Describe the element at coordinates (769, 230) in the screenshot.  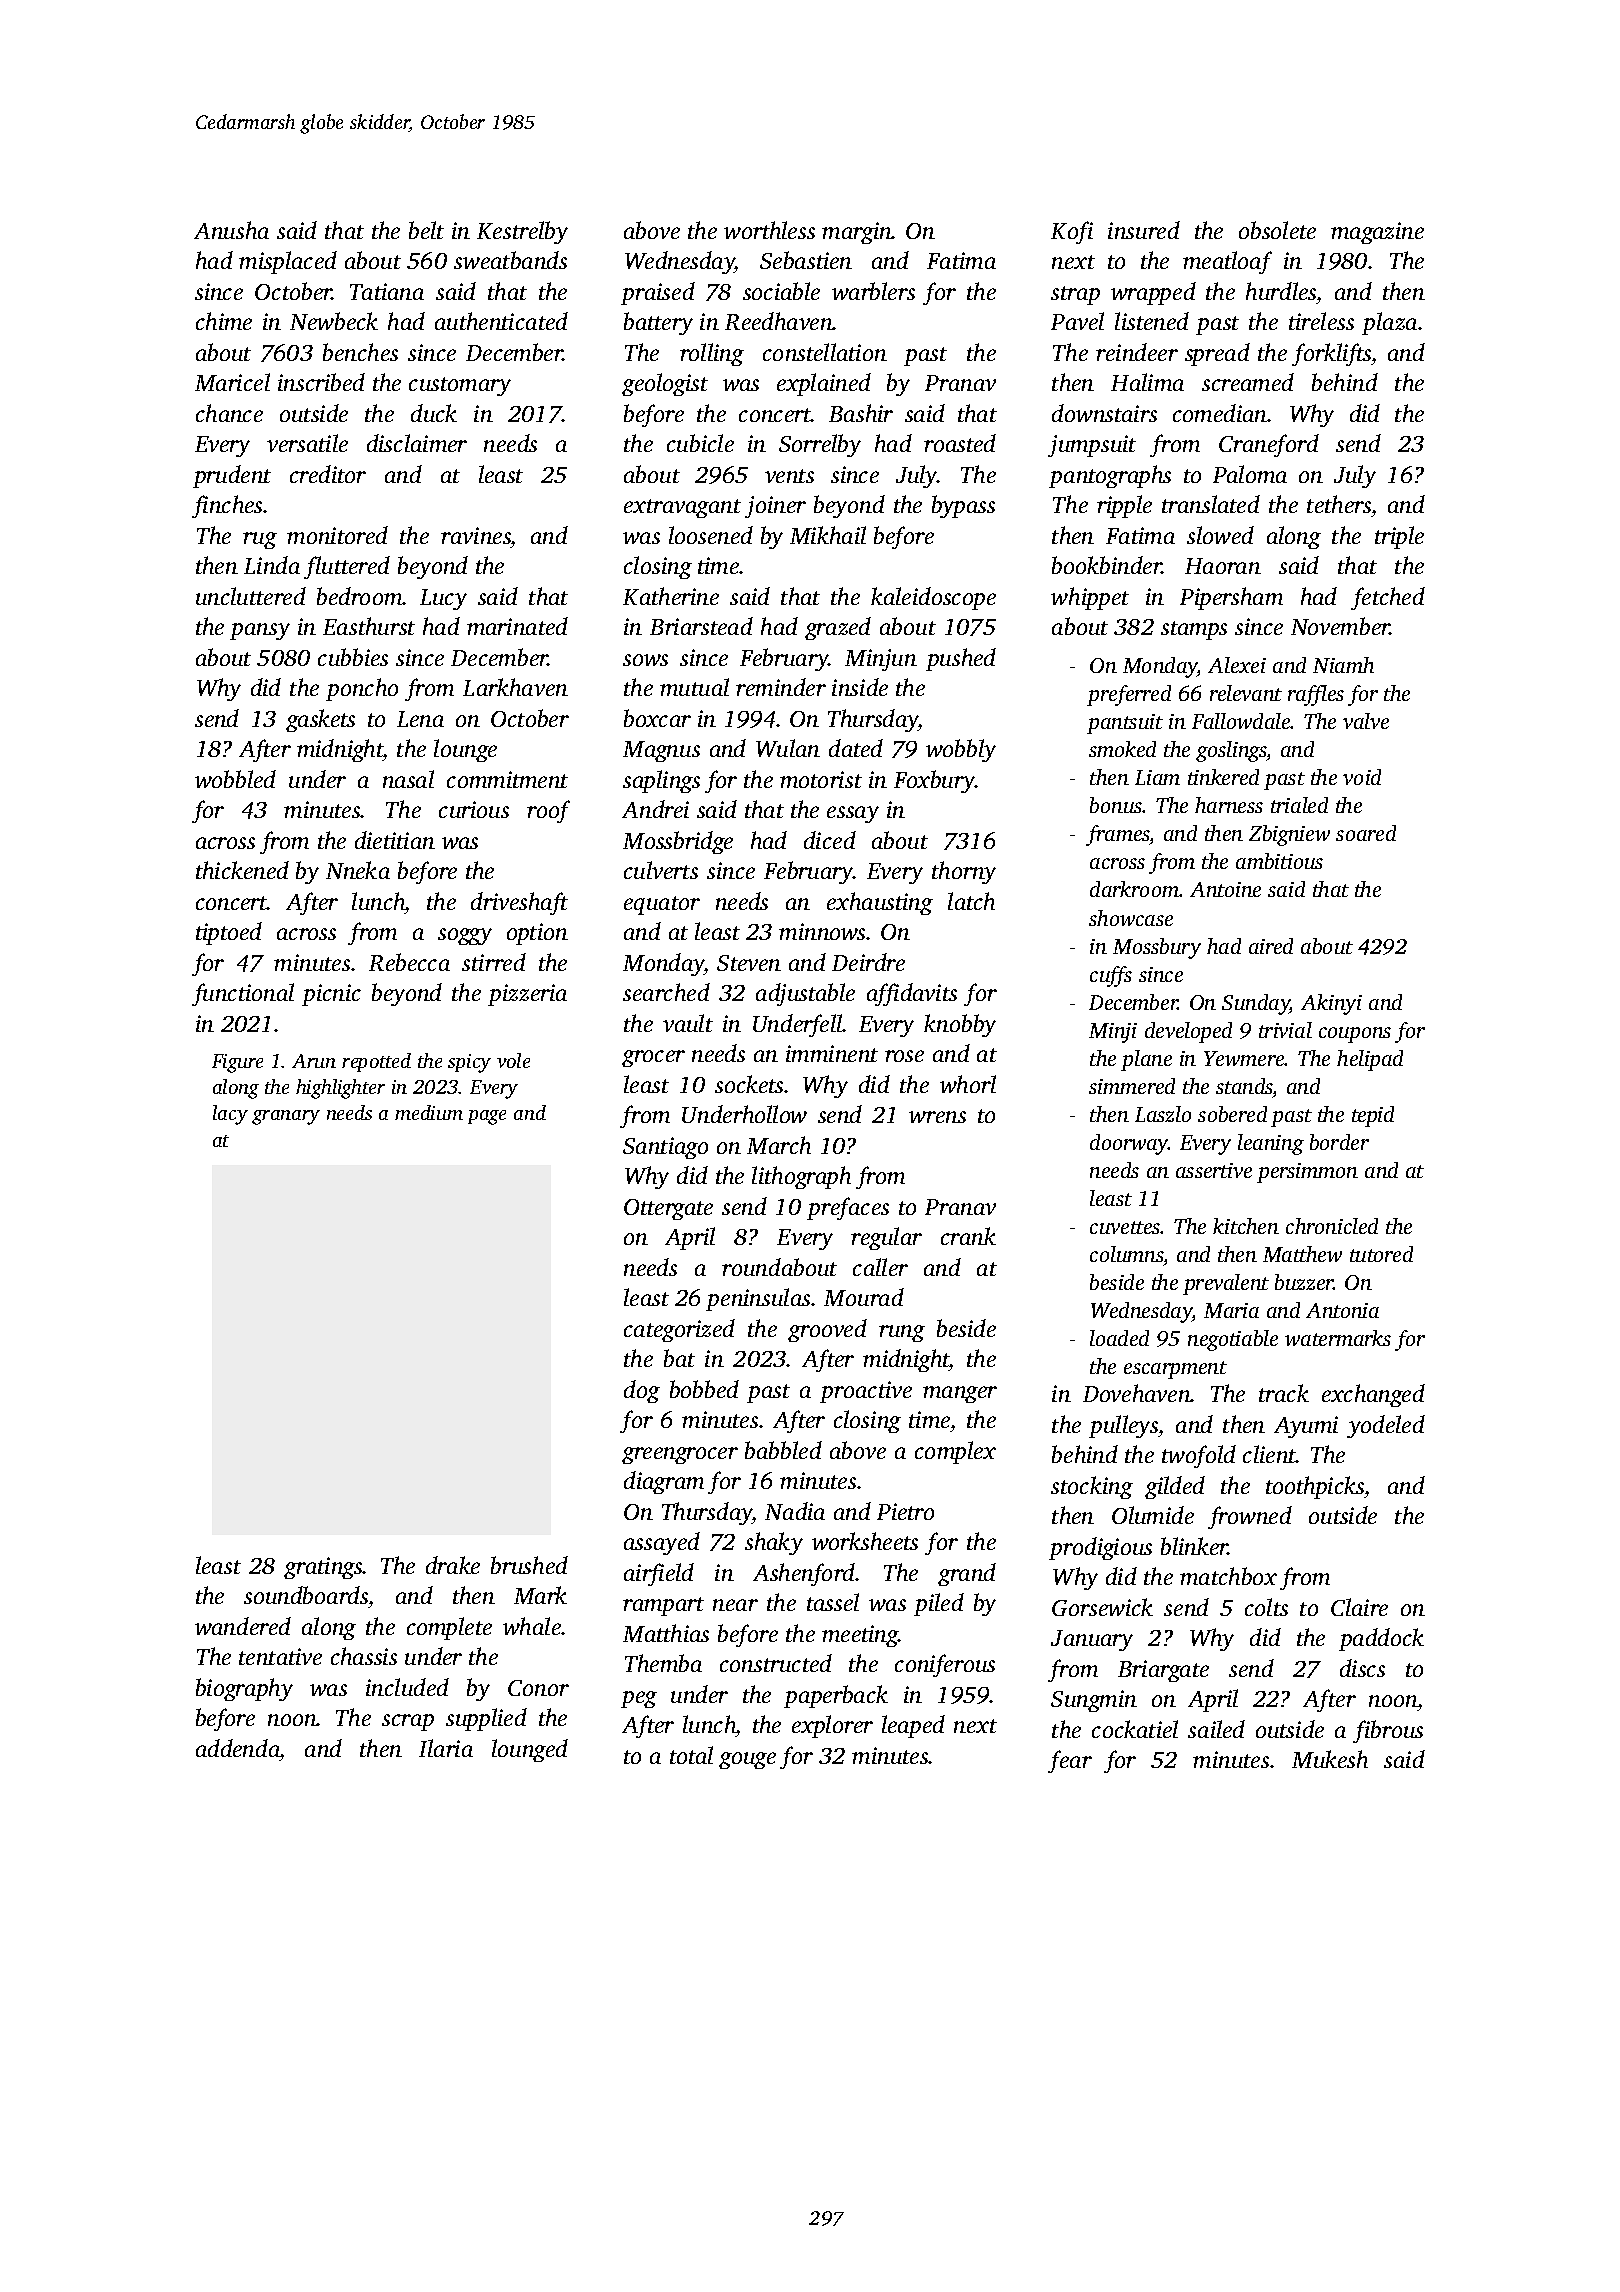
I see `worthless` at that location.
